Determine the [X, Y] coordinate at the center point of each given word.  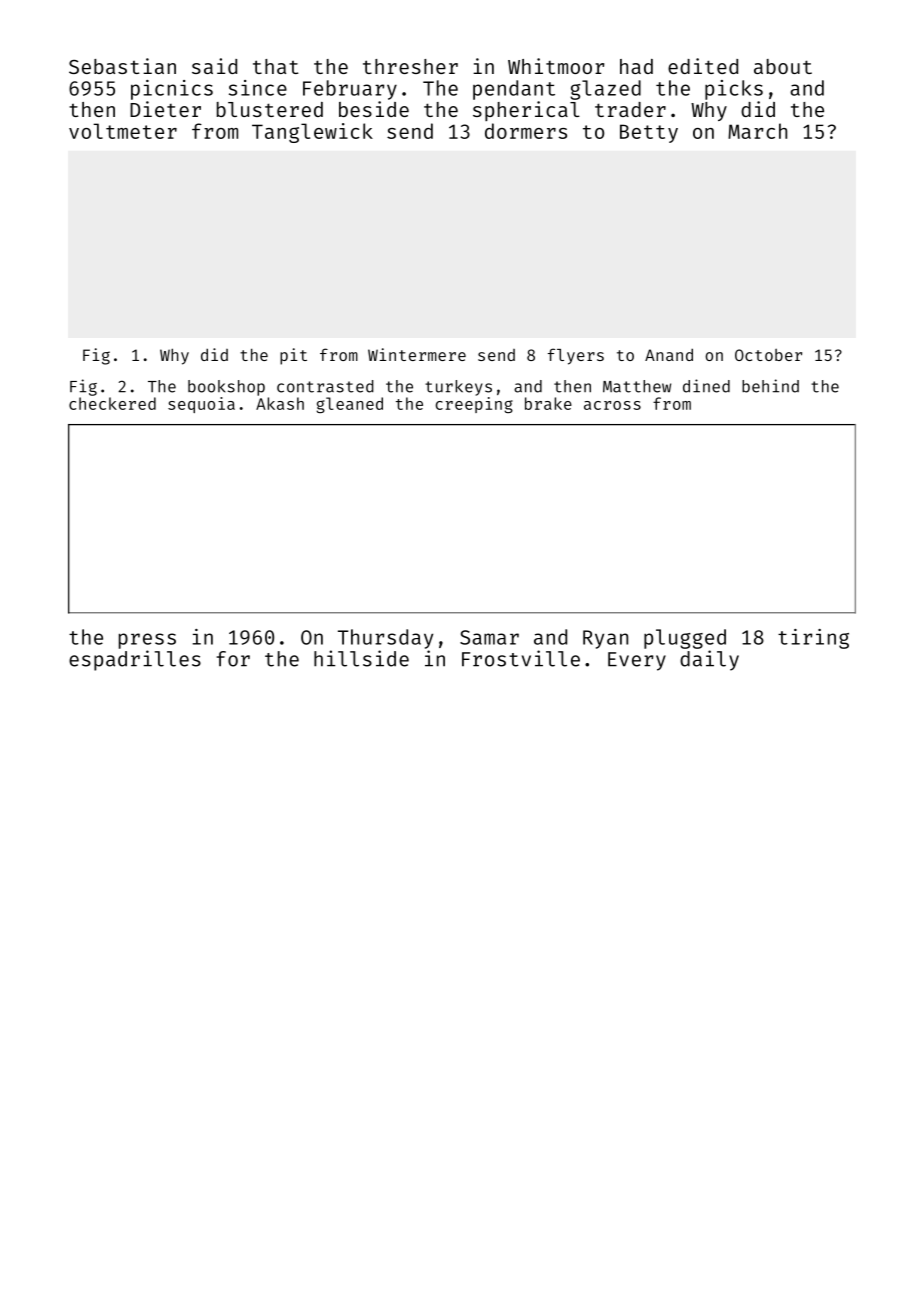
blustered [270, 109]
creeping [474, 405]
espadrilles [135, 660]
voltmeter [123, 131]
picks [734, 90]
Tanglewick [312, 133]
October [768, 355]
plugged [685, 639]
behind [770, 386]
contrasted [325, 386]
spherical [526, 111]
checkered [112, 403]
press [147, 641]
